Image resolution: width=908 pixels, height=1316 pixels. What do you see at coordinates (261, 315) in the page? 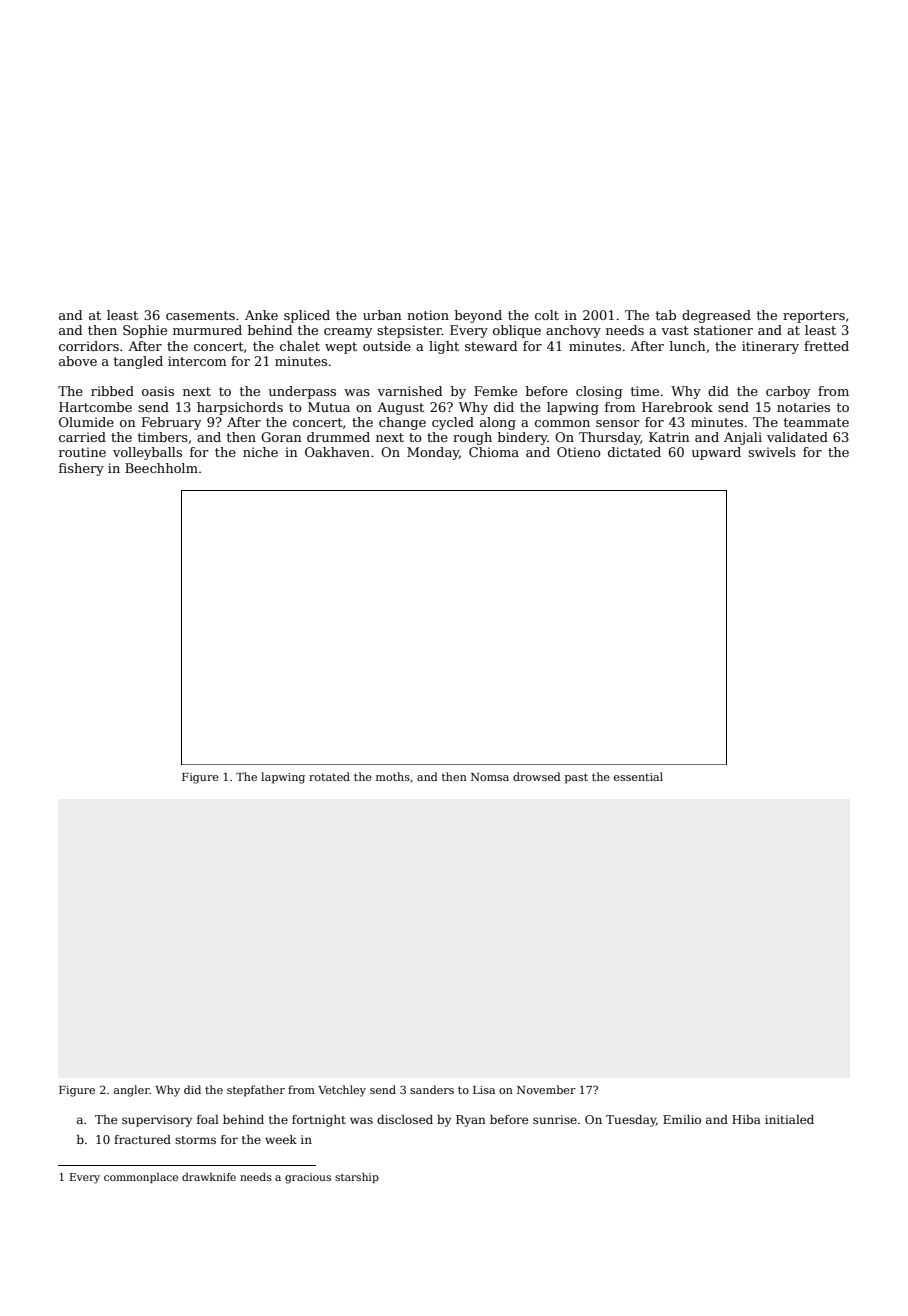
I see `Anke` at bounding box center [261, 315].
